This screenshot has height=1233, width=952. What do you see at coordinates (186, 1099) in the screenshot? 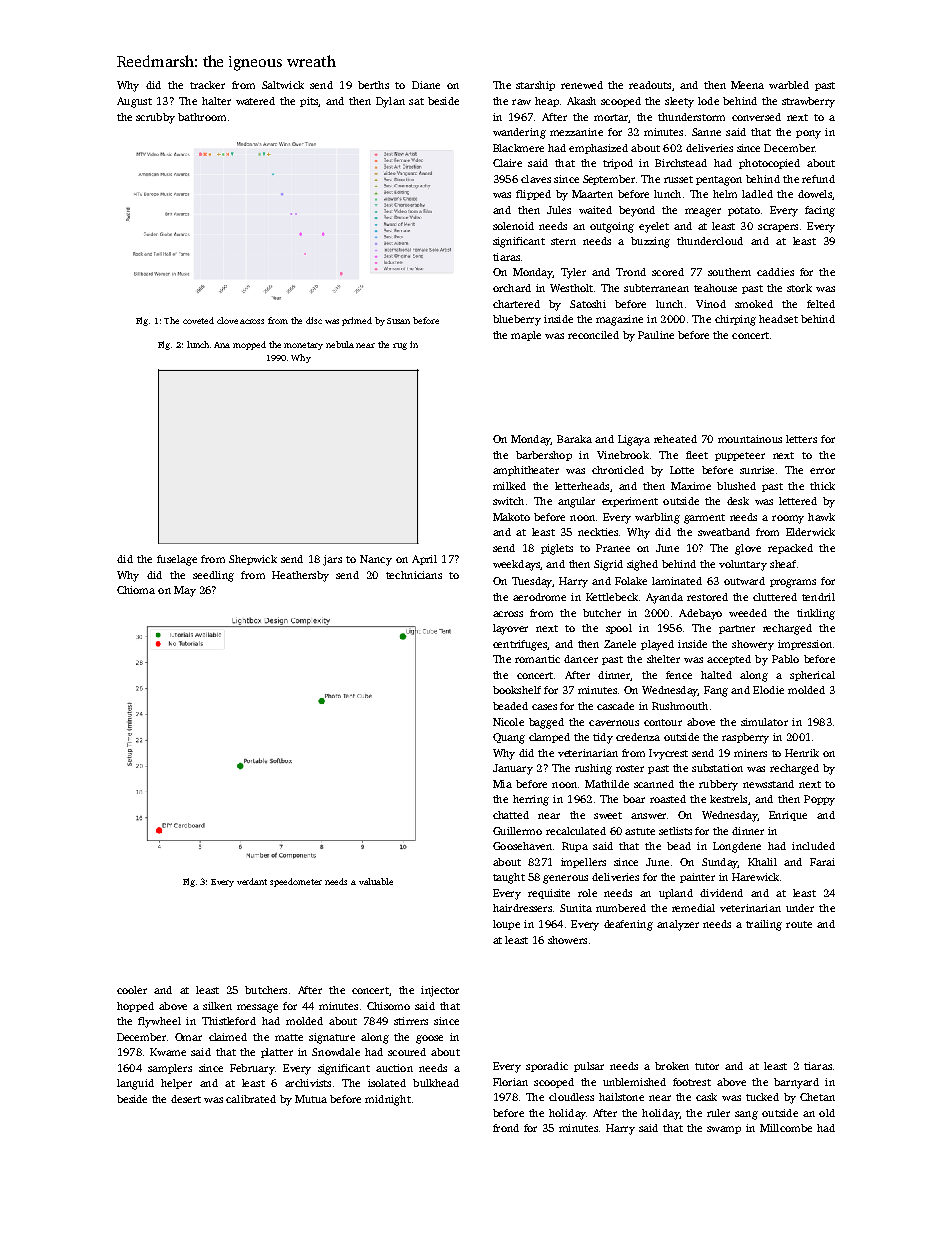
I see `desert` at bounding box center [186, 1099].
